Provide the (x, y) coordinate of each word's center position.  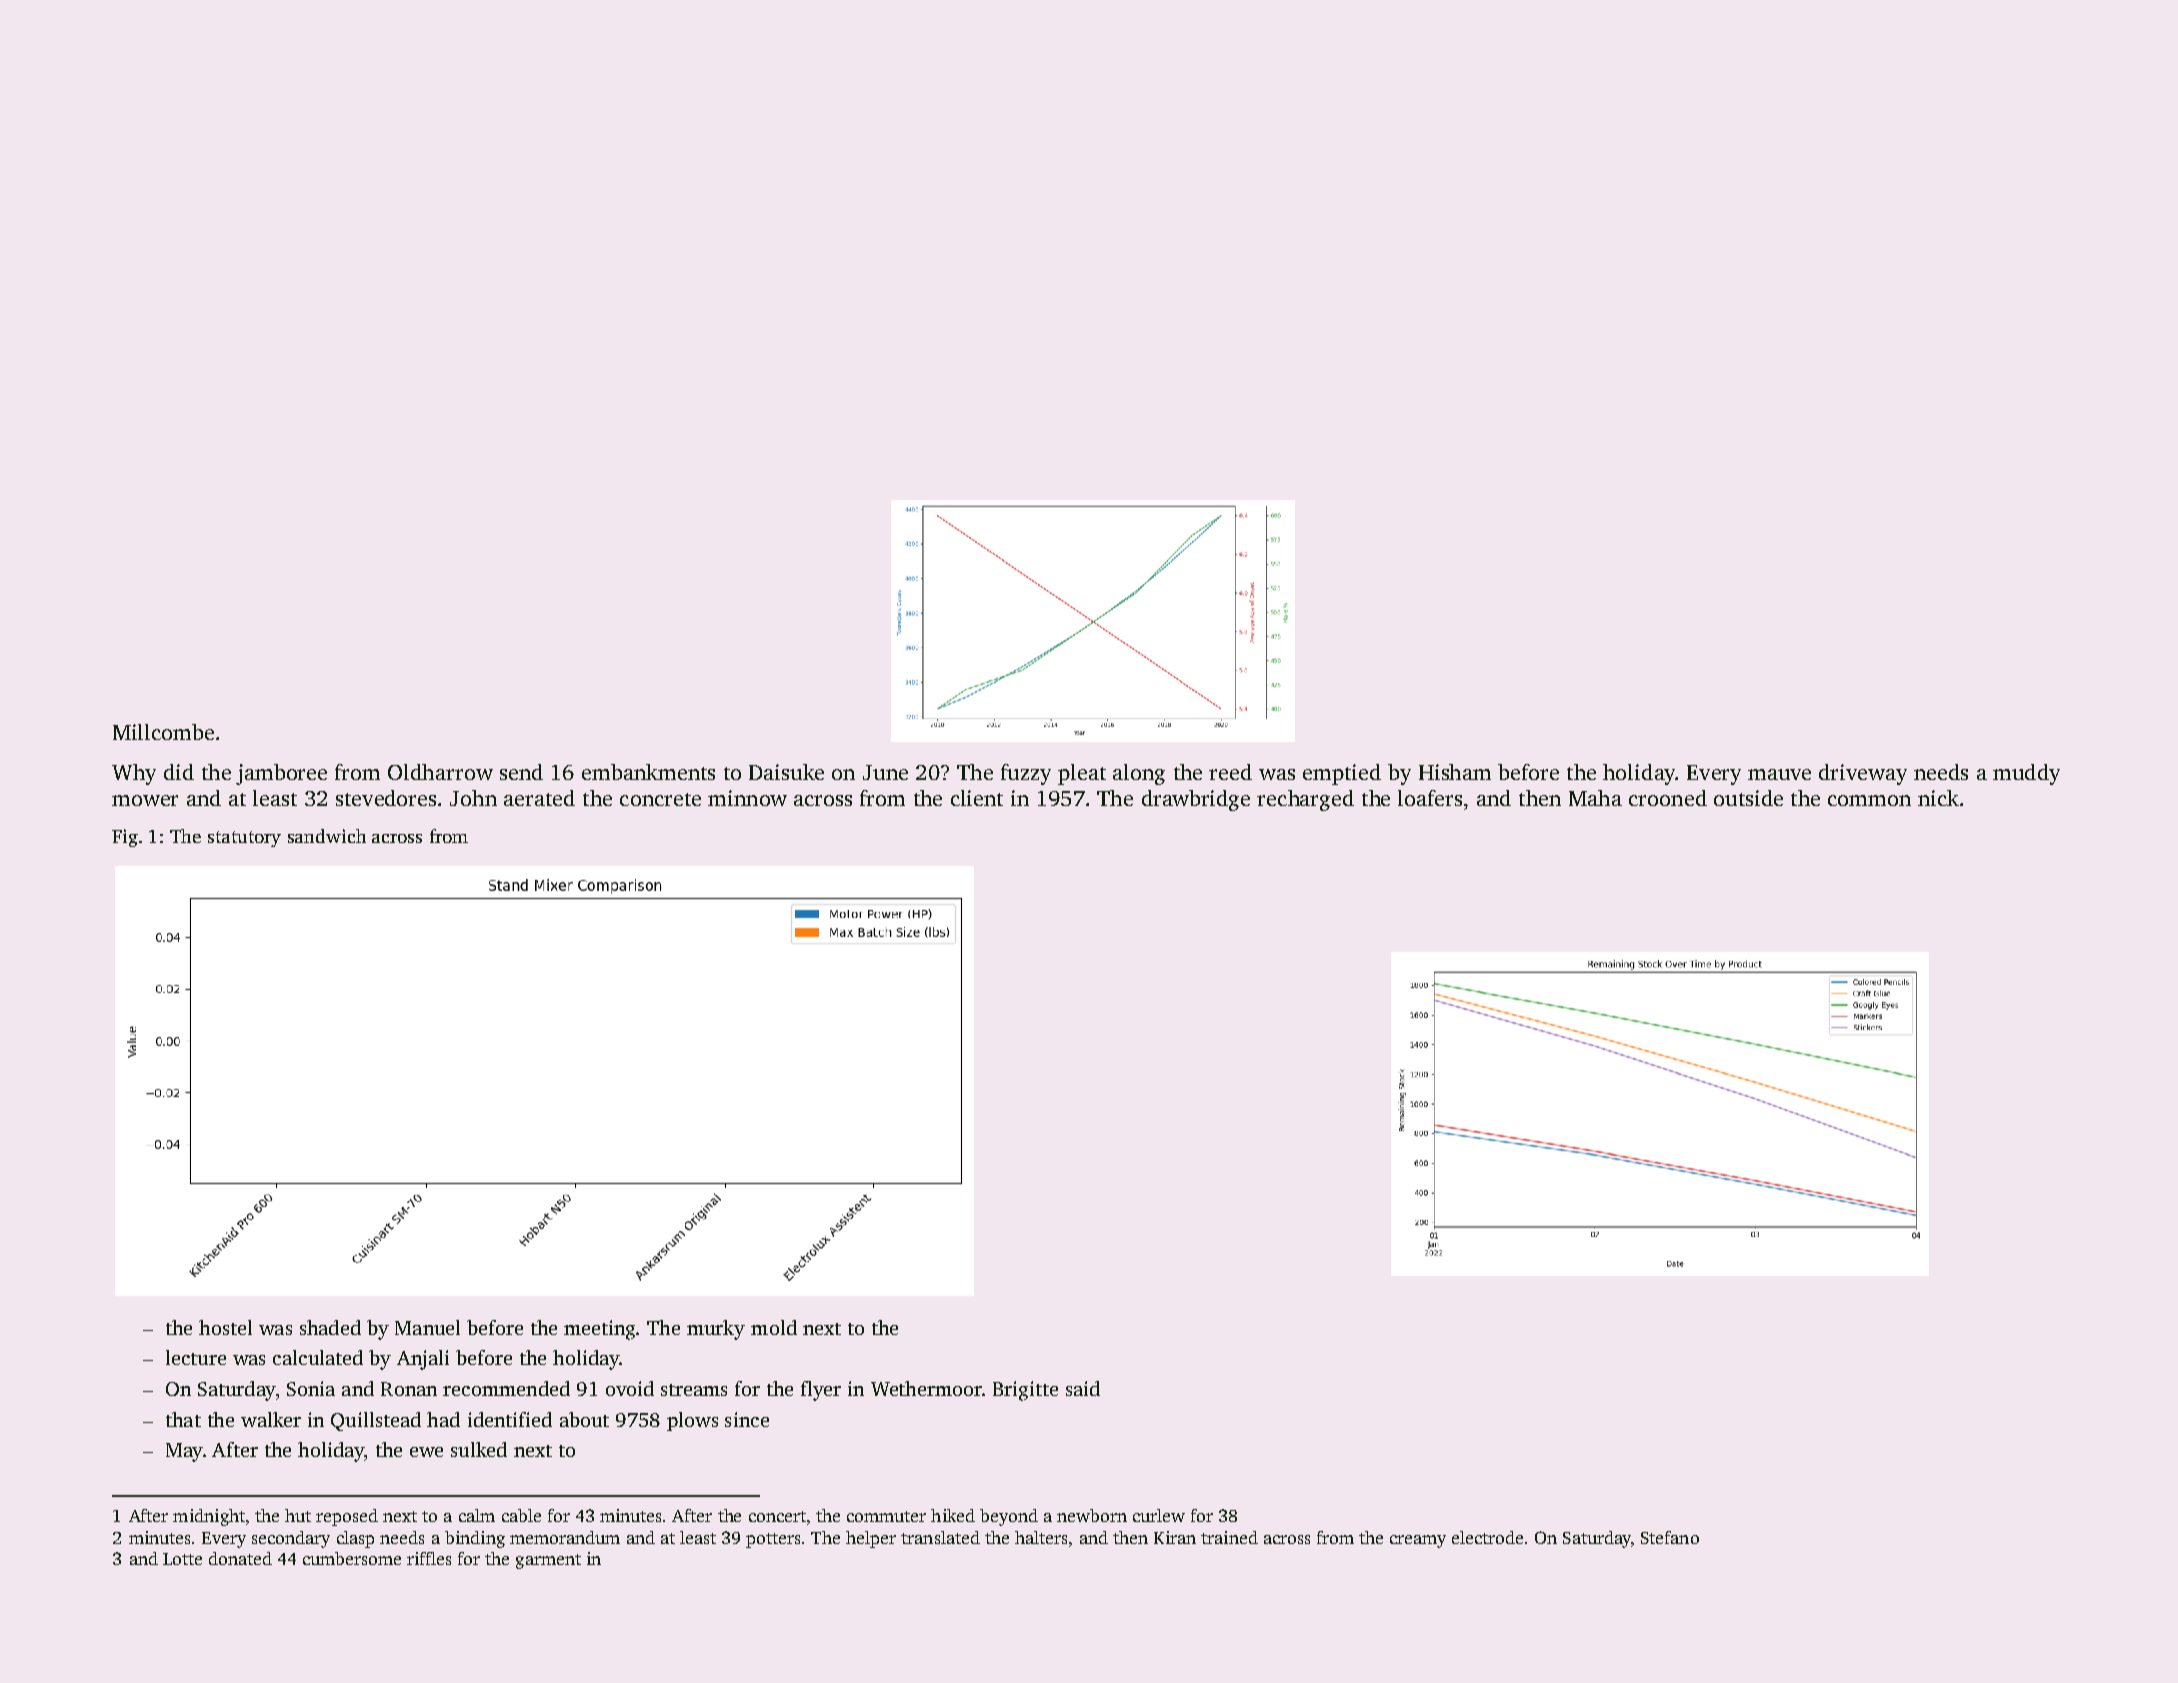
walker (271, 1419)
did (179, 772)
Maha (1595, 798)
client (977, 798)
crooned (1668, 798)
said (1083, 1388)
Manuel (427, 1327)
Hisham (1455, 772)
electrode (1487, 1537)
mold (774, 1327)
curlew (1159, 1515)
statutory (244, 839)
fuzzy (1026, 774)
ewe (426, 1452)
